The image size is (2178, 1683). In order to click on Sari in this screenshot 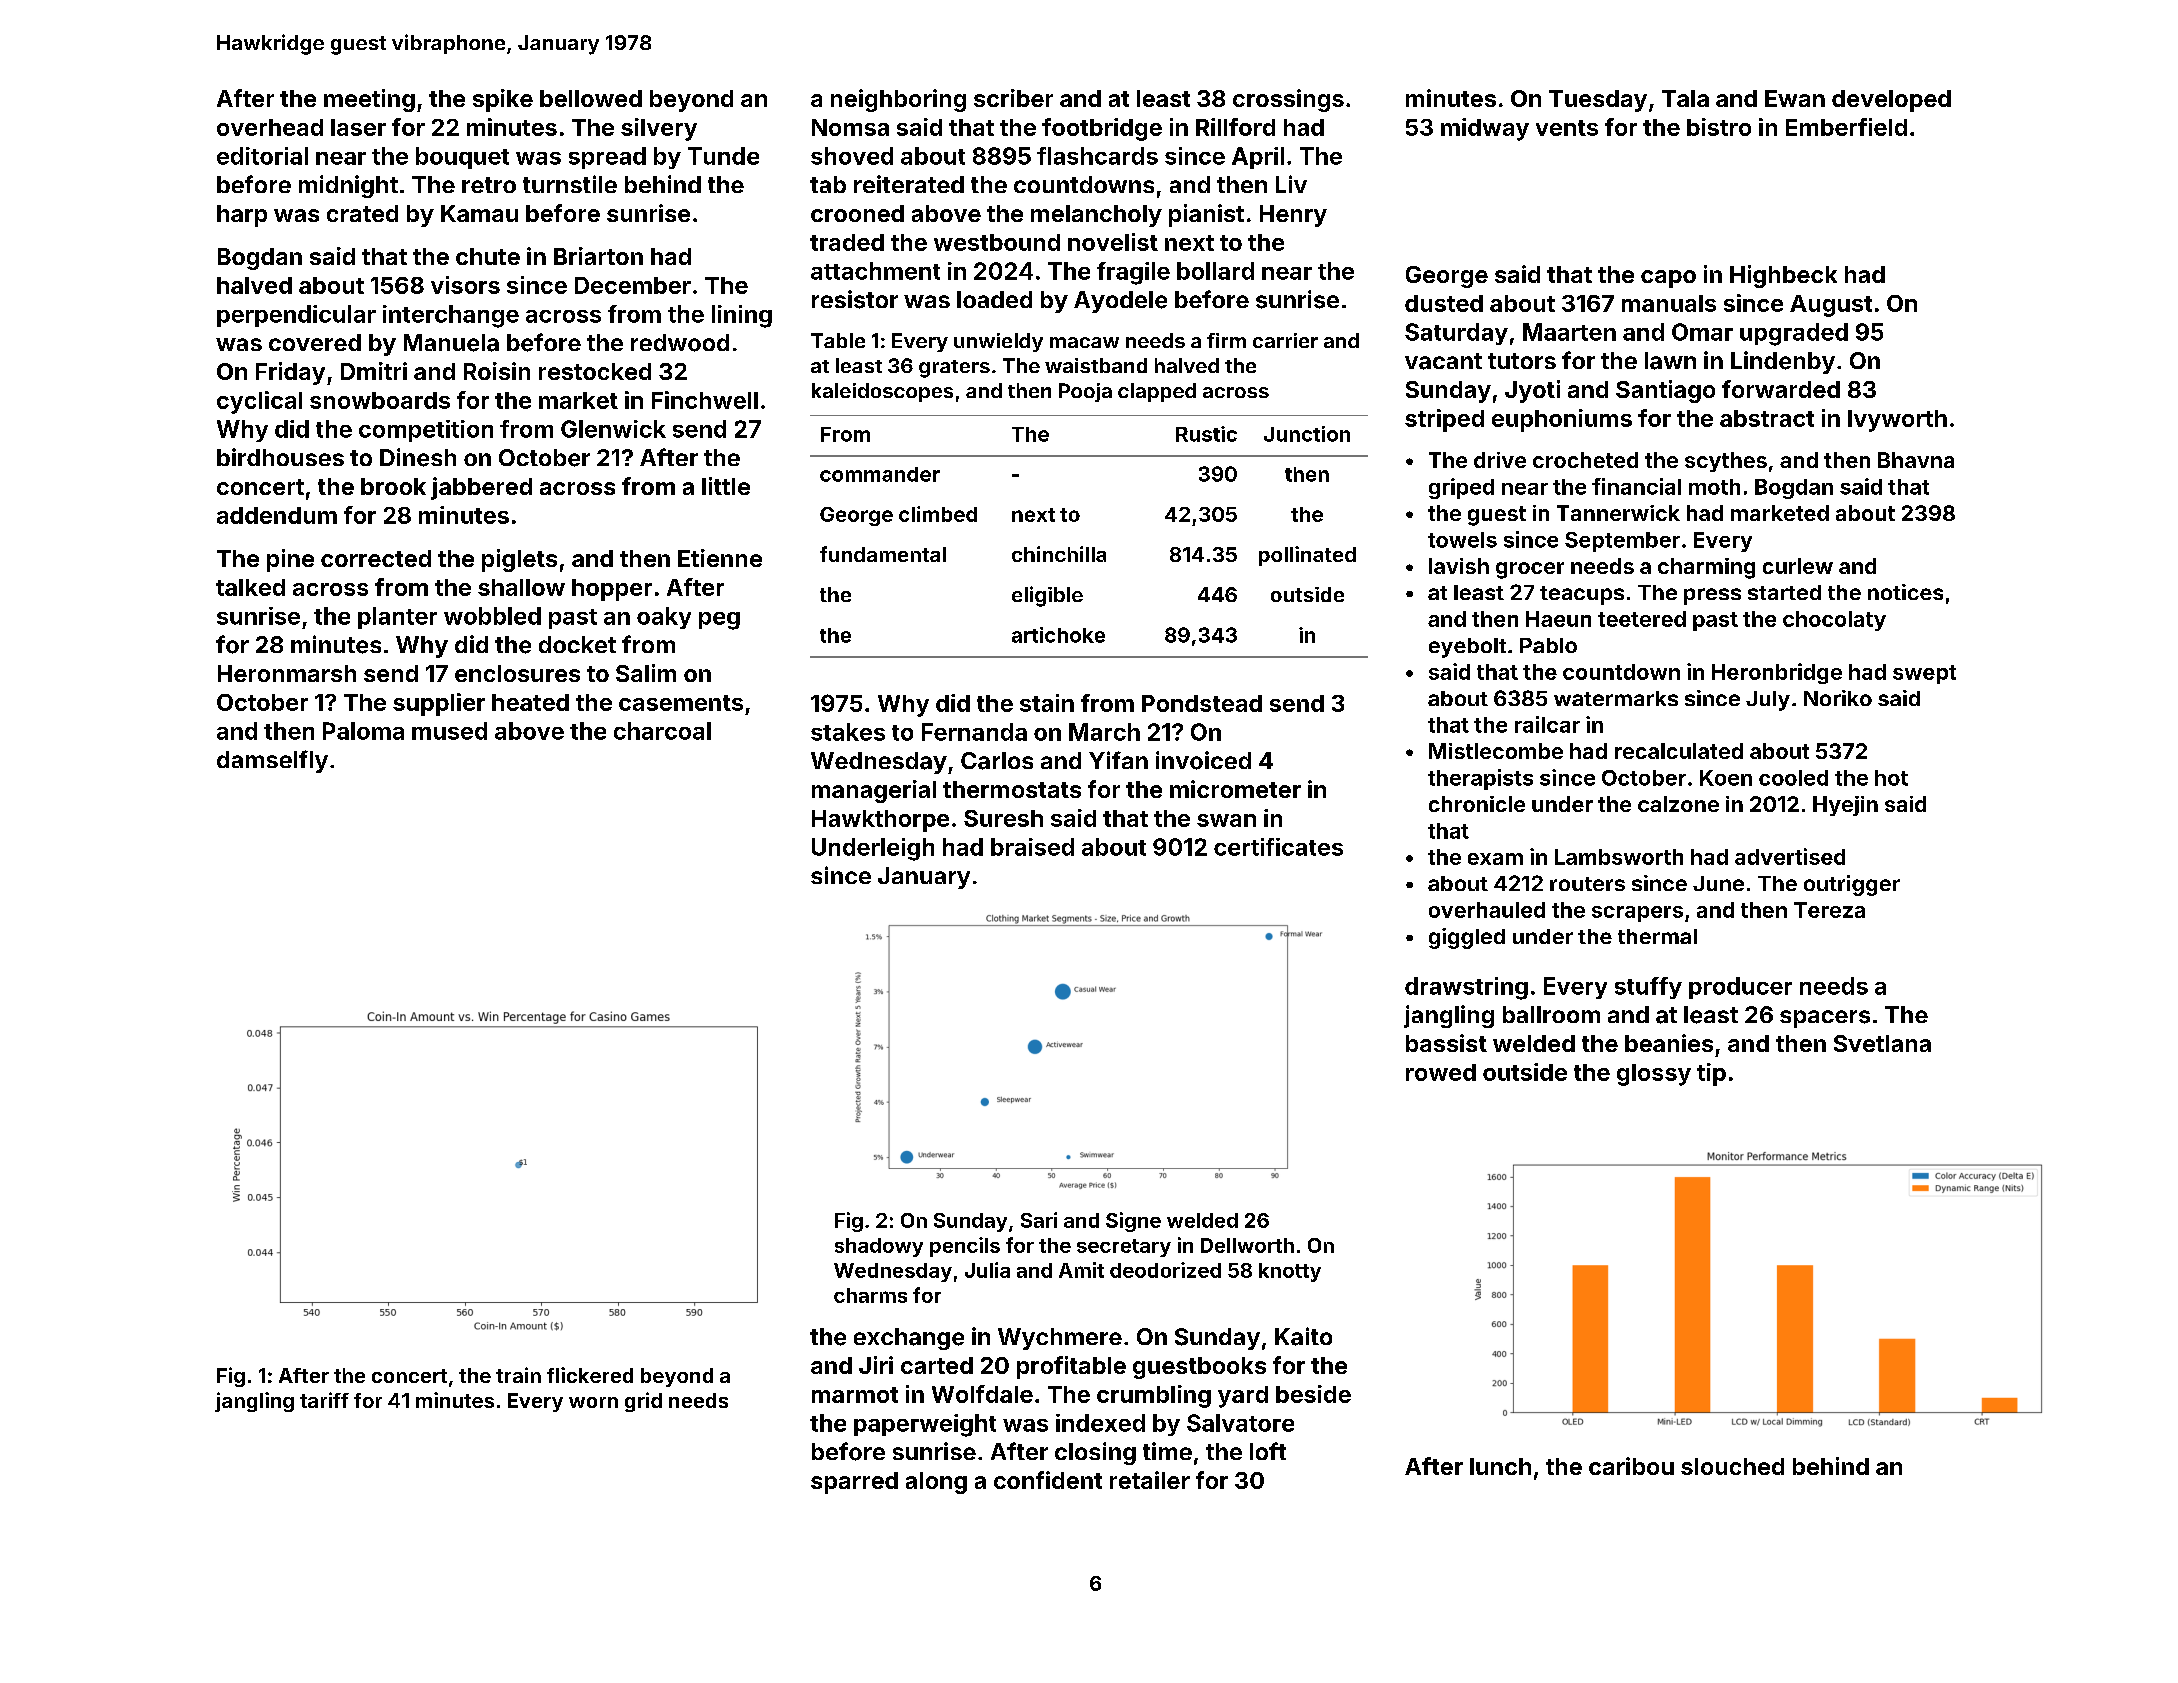, I will do `click(1039, 1220)`.
